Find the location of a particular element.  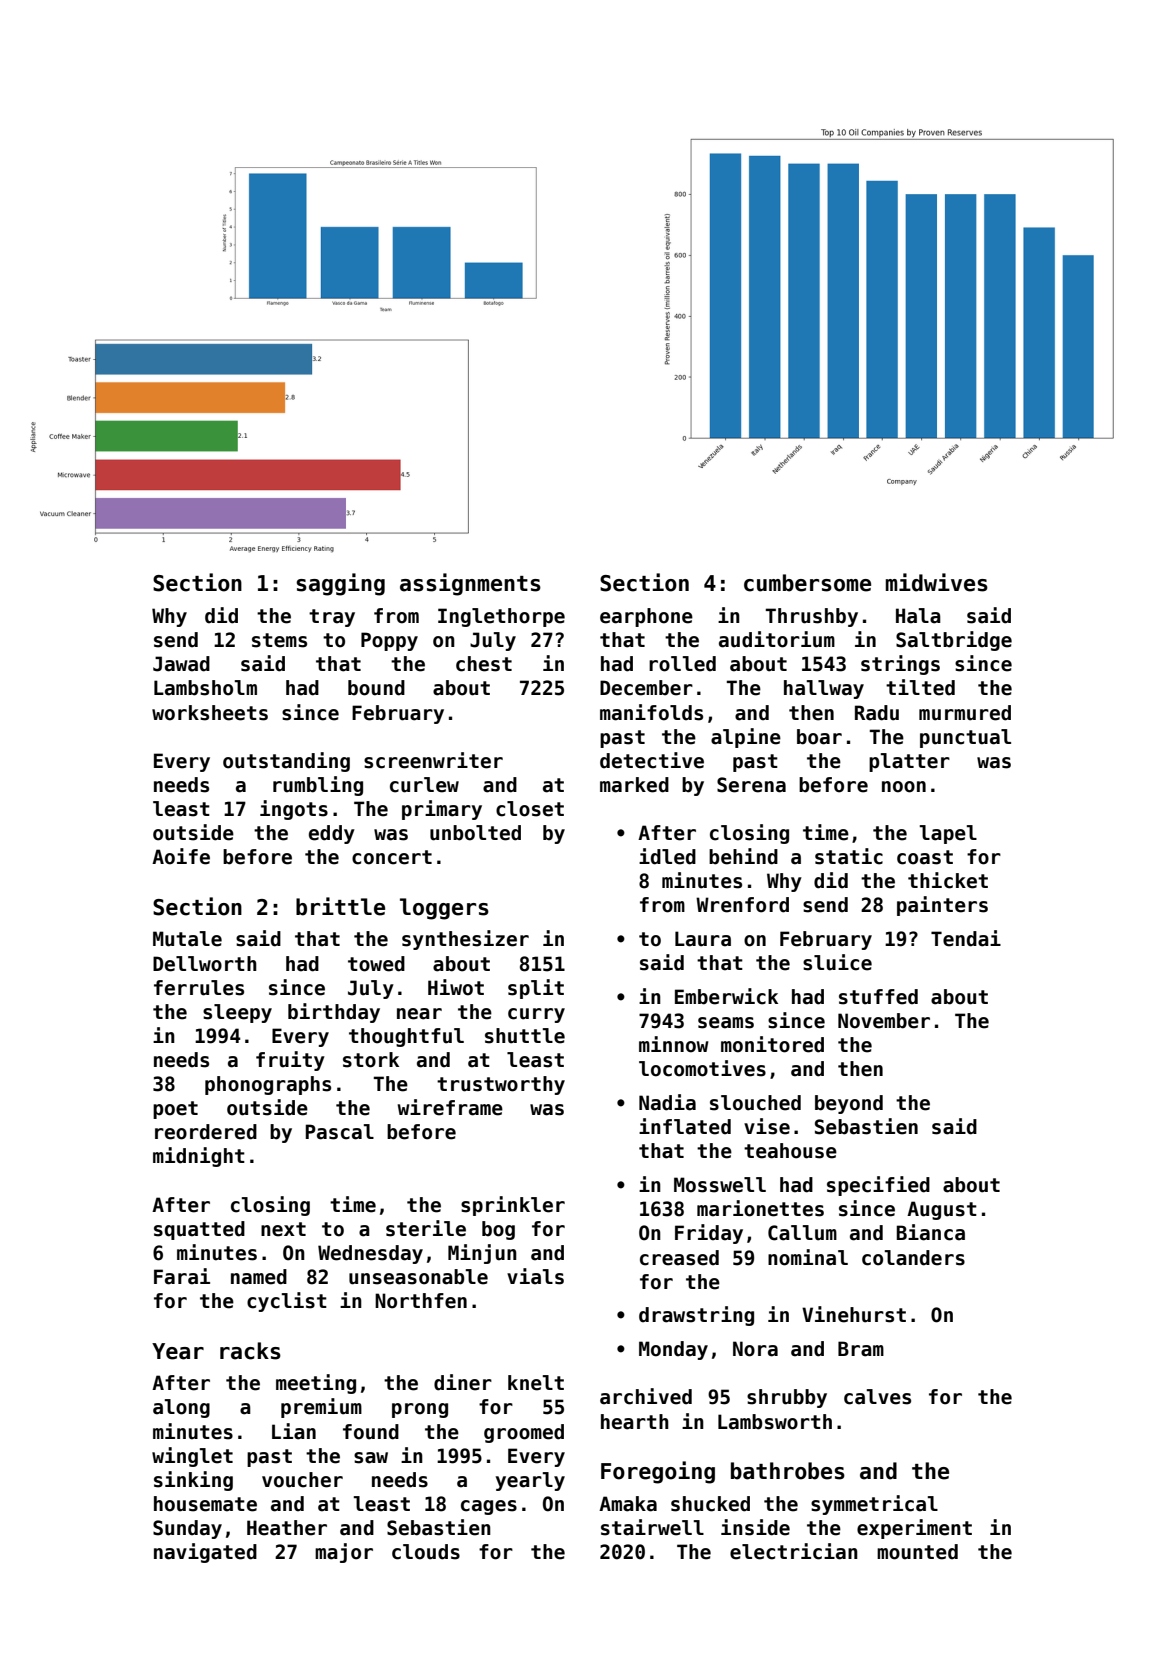

cages is located at coordinates (489, 1507).
